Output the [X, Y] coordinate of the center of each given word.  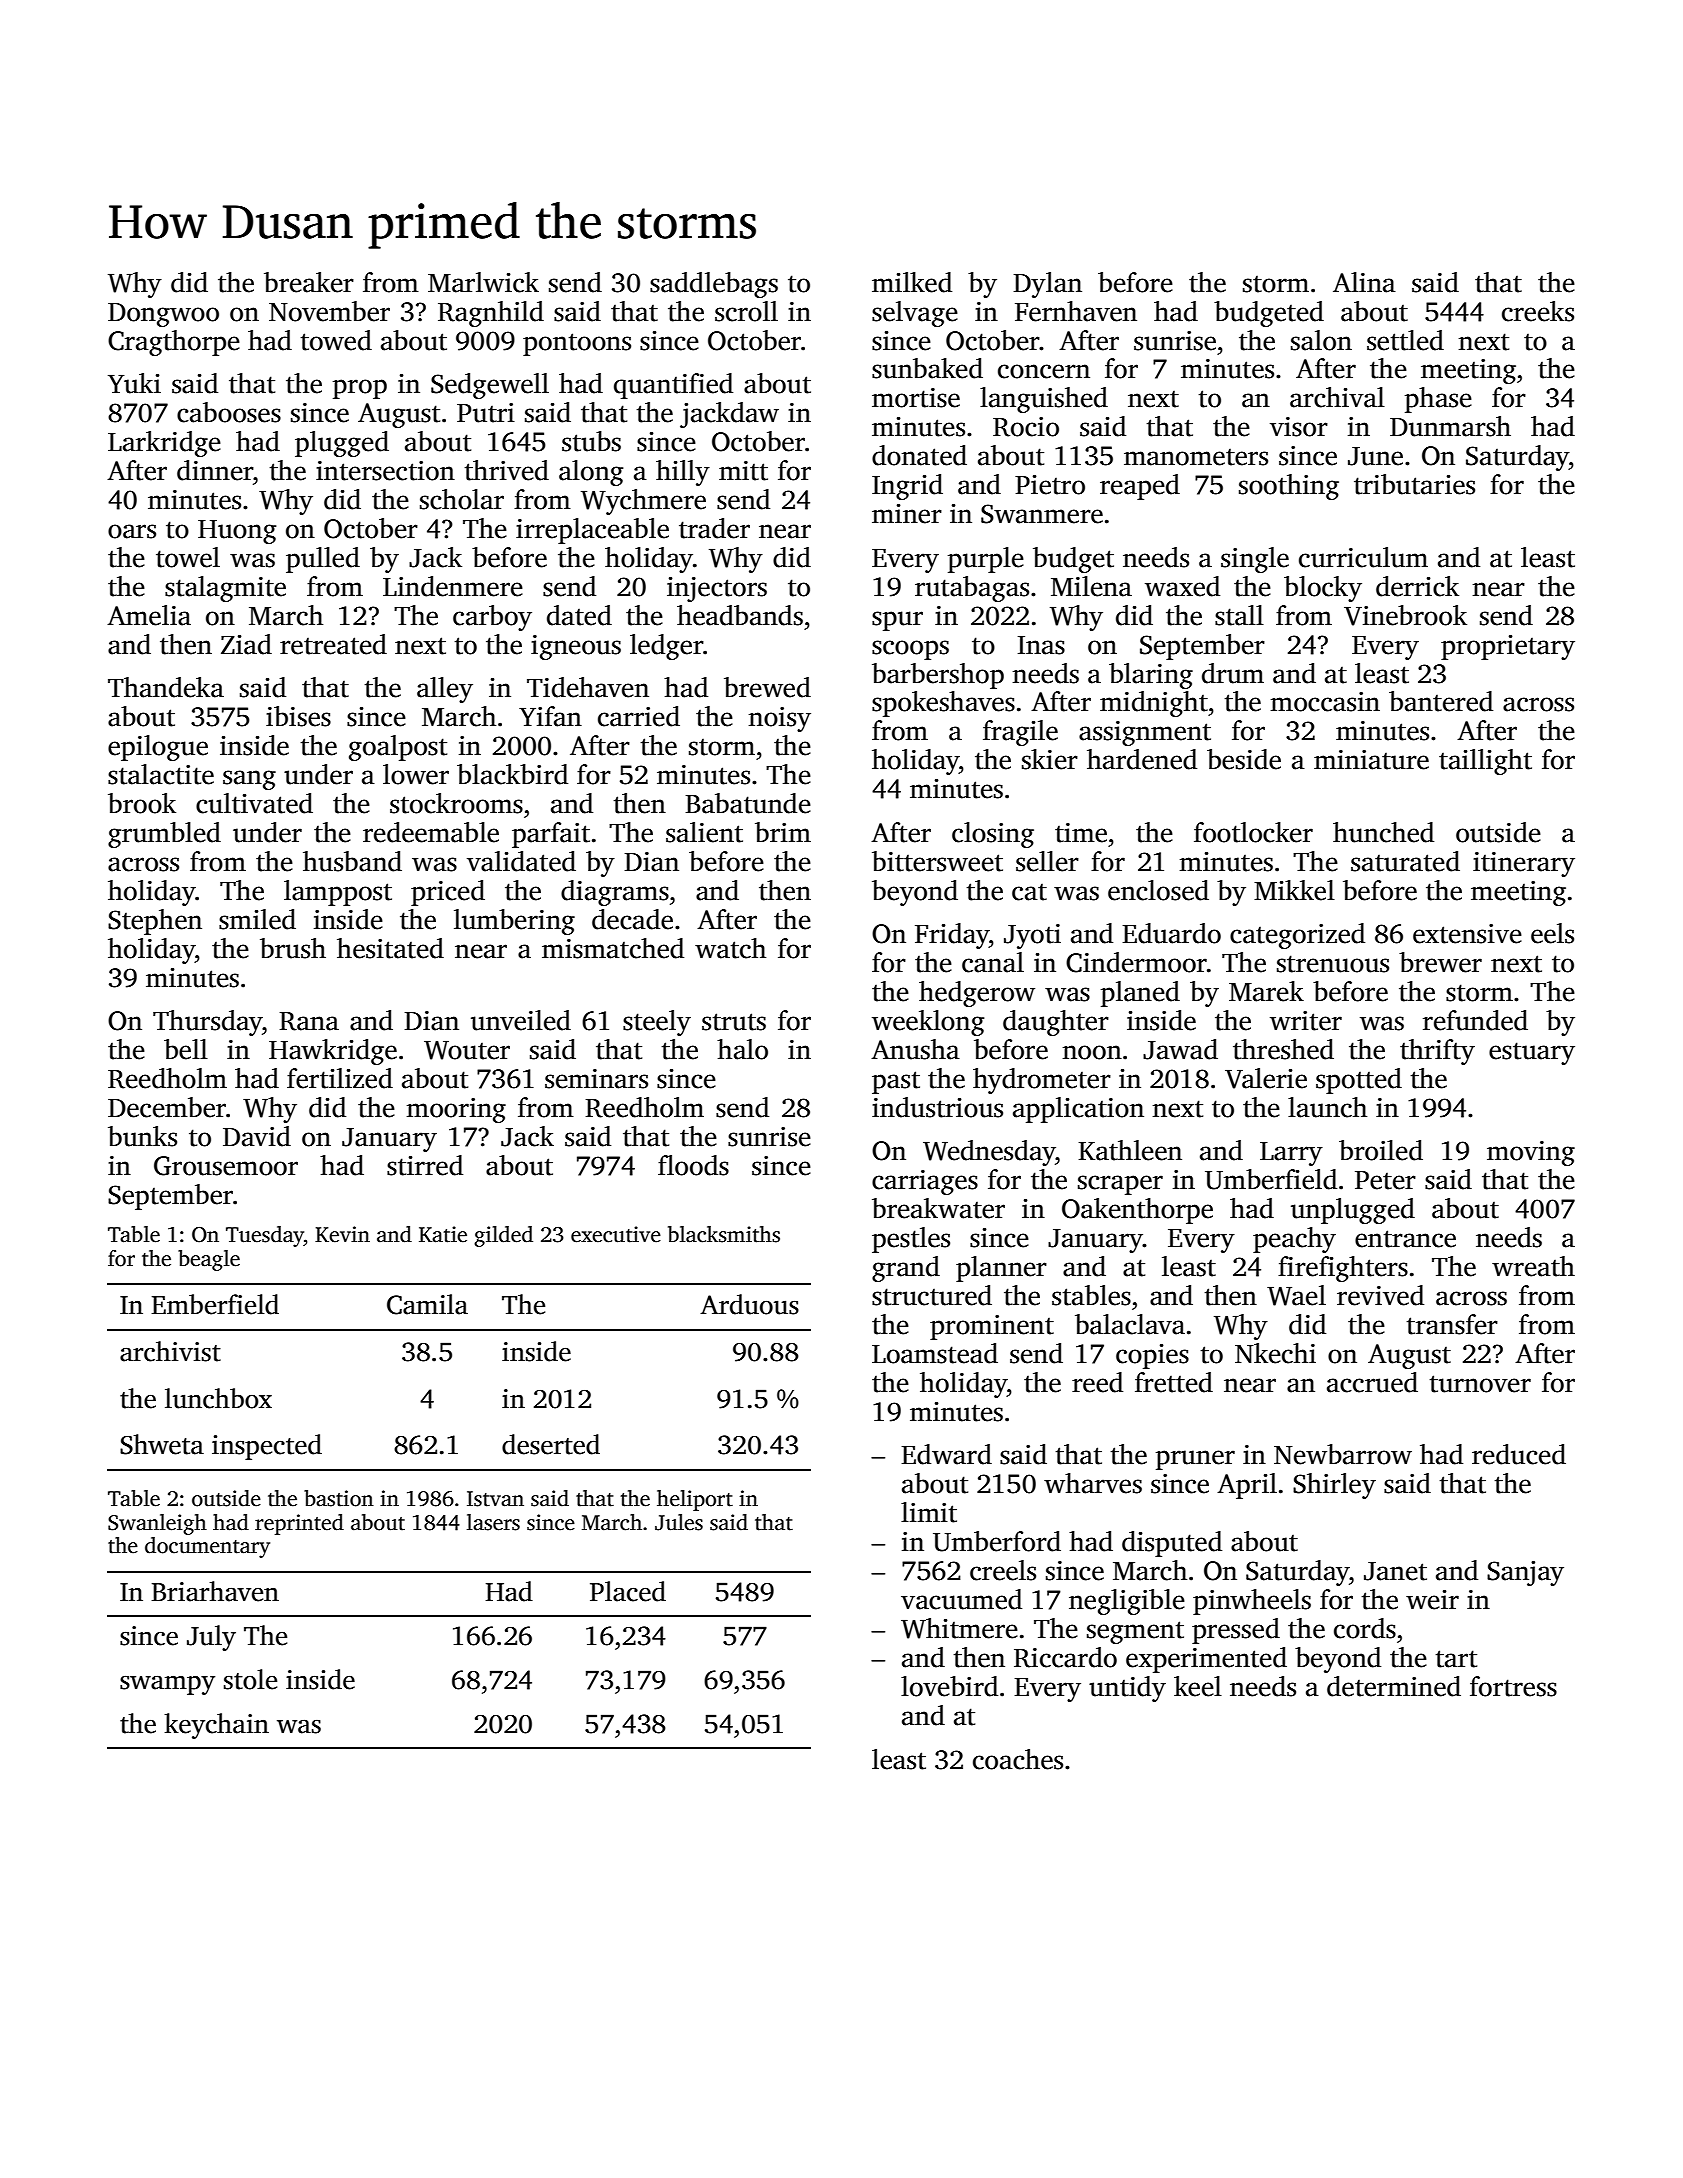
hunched [1383, 832]
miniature [1371, 760]
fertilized [340, 1078]
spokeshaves [943, 704]
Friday [952, 936]
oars [132, 531]
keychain [216, 1726]
